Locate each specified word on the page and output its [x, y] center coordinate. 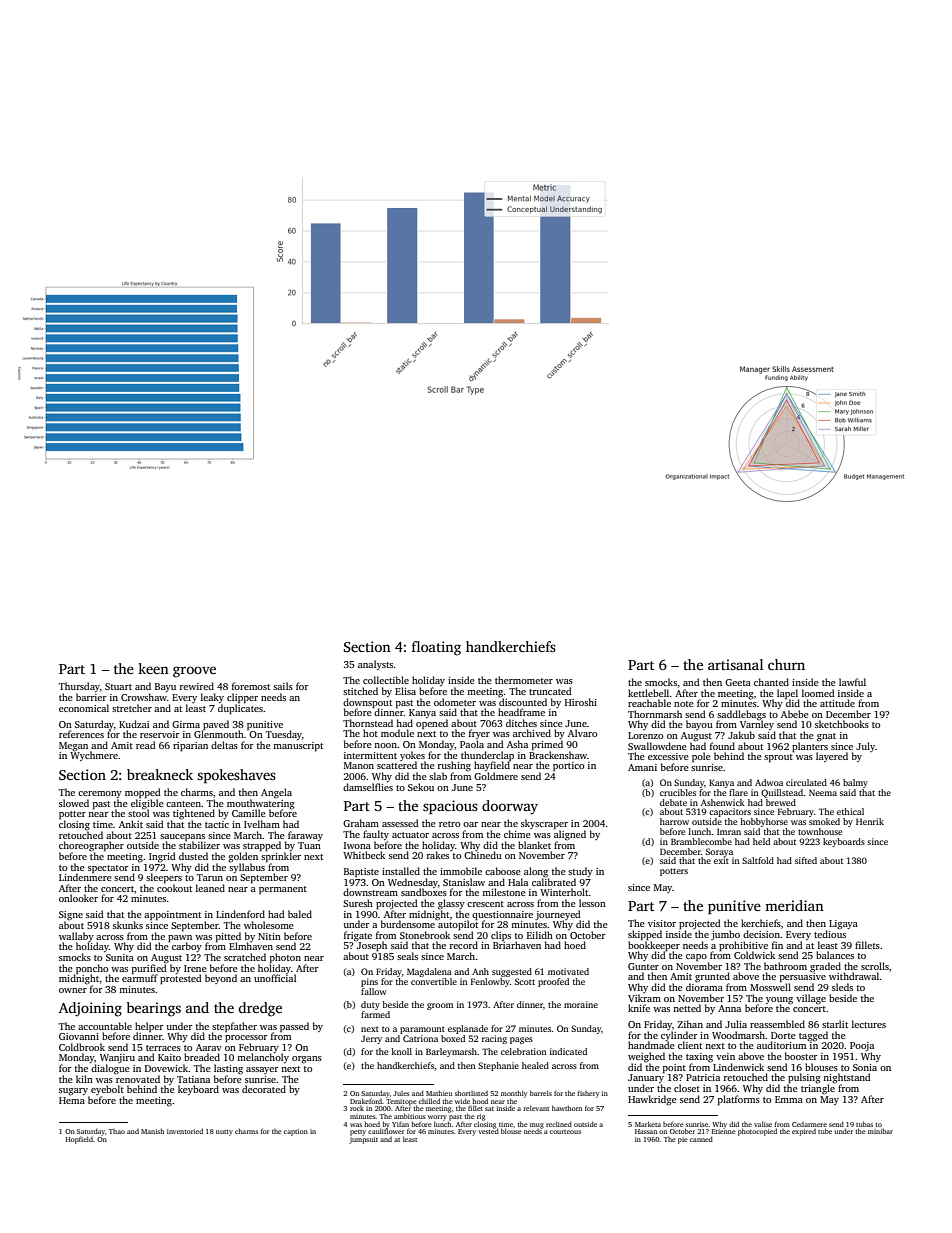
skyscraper [544, 824]
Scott [525, 981]
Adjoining [90, 1009]
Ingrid [162, 857]
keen [153, 668]
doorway [510, 807]
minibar [880, 1131]
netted [687, 1008]
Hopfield [79, 1140]
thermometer [524, 680]
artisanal [735, 664]
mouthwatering [261, 804]
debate [673, 802]
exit [721, 860]
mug [537, 1126]
